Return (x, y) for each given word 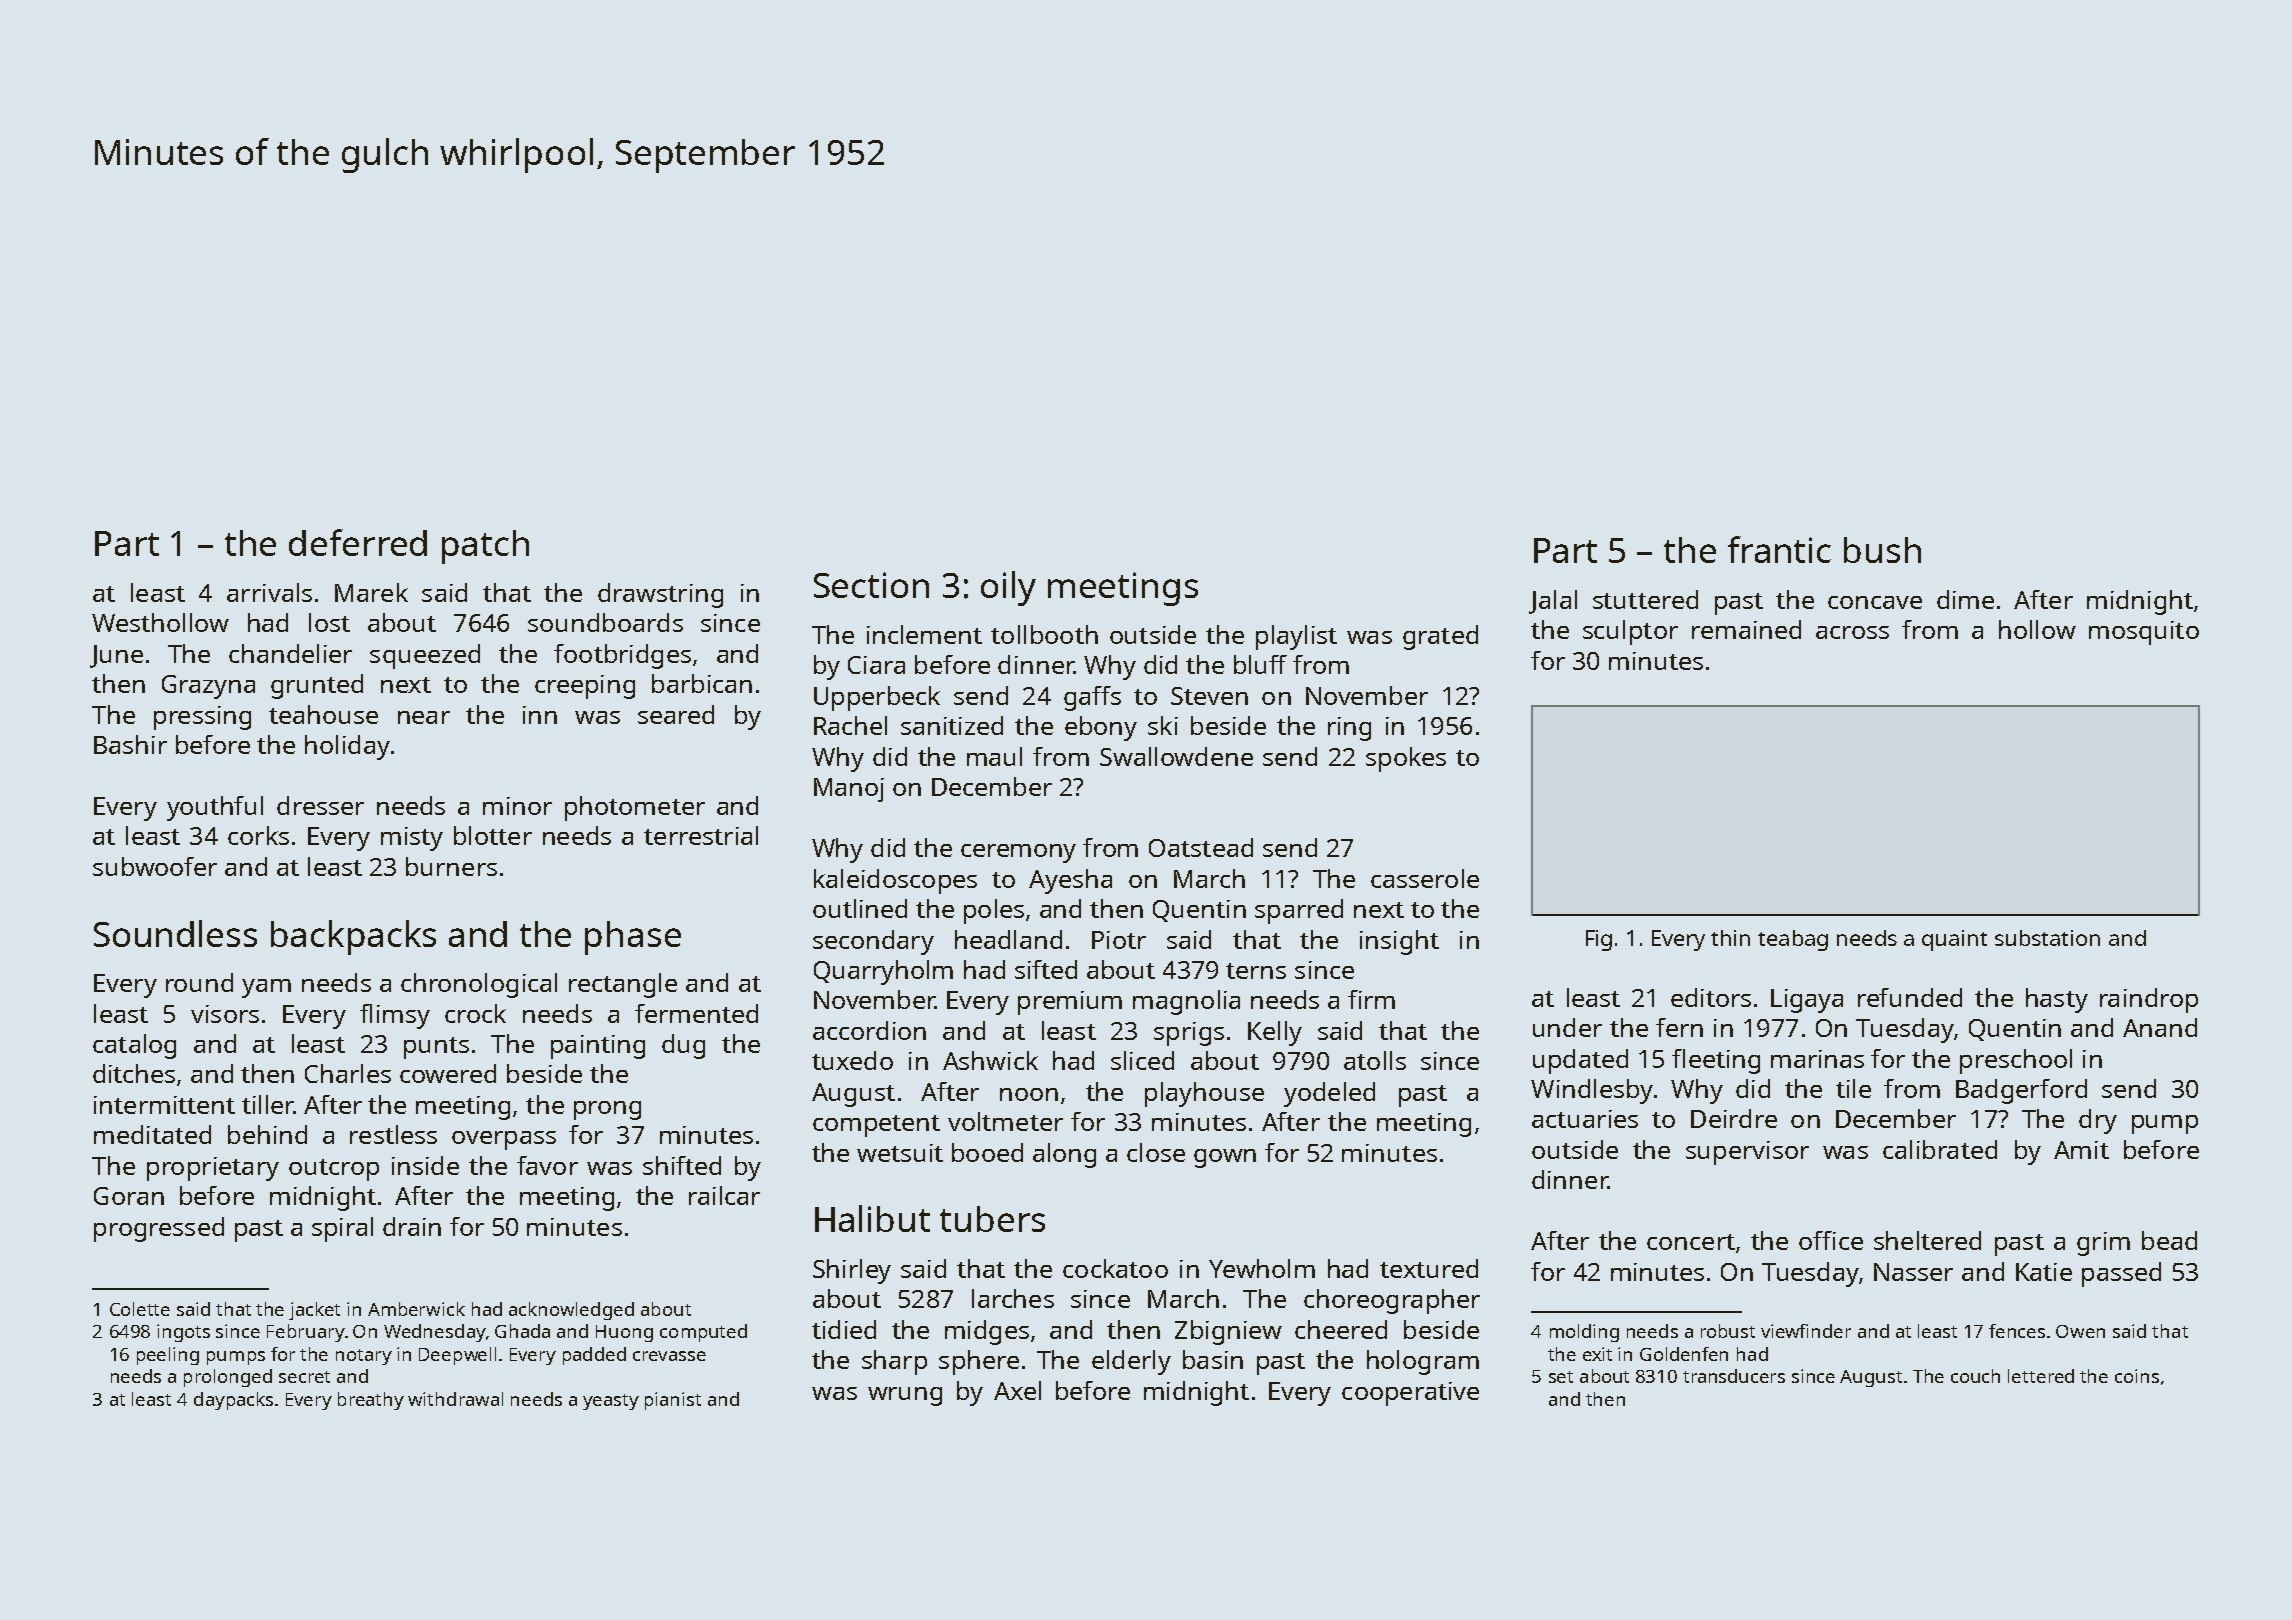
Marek (371, 592)
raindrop (2149, 1000)
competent (876, 1126)
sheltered (1927, 1240)
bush (1882, 550)
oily (1008, 588)
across (1852, 632)
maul (994, 756)
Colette (140, 1309)
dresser (320, 805)
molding (1584, 1333)
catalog (134, 1046)
